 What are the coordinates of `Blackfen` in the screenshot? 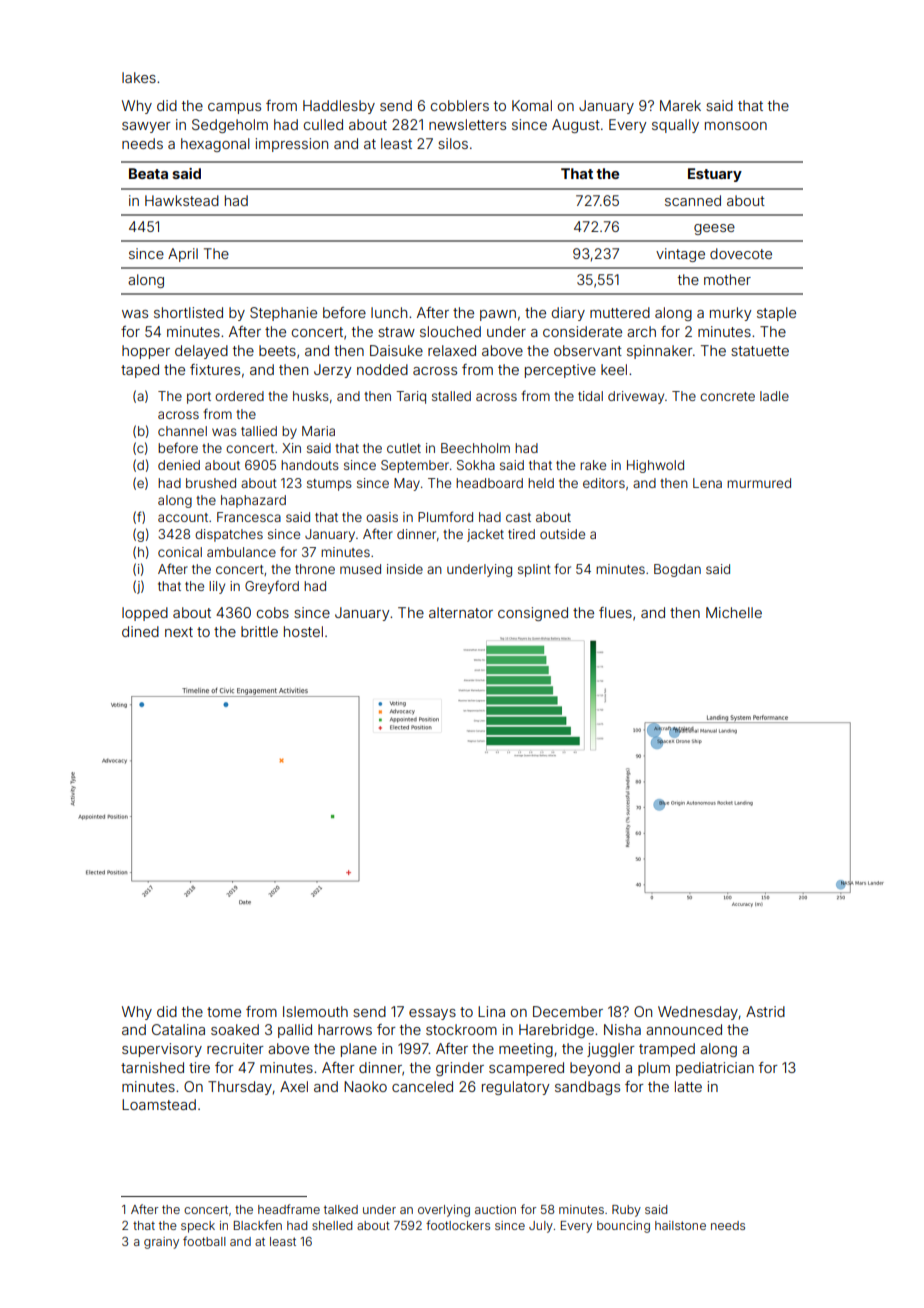 It's located at (258, 1225).
